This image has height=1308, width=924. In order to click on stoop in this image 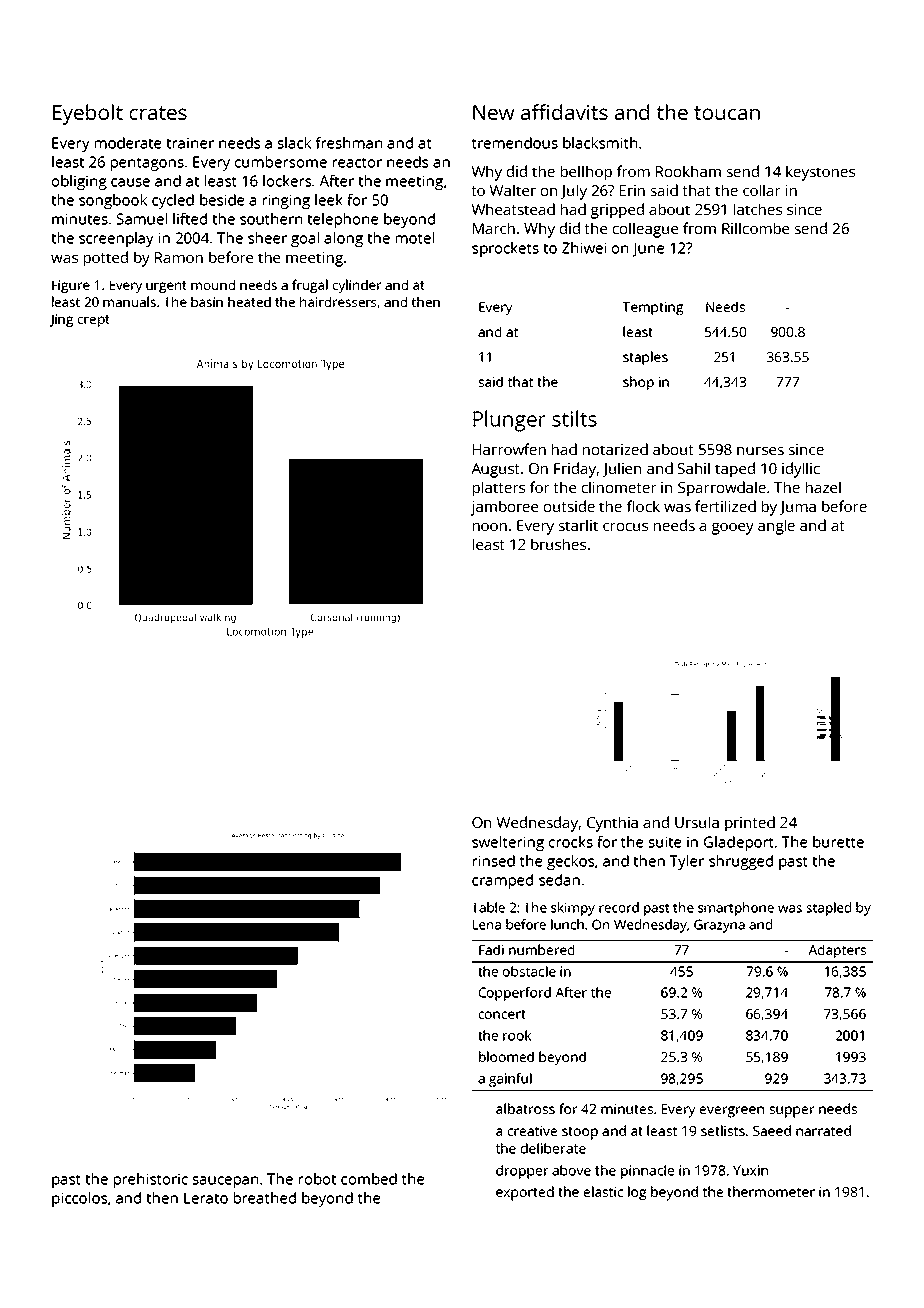, I will do `click(580, 1133)`.
